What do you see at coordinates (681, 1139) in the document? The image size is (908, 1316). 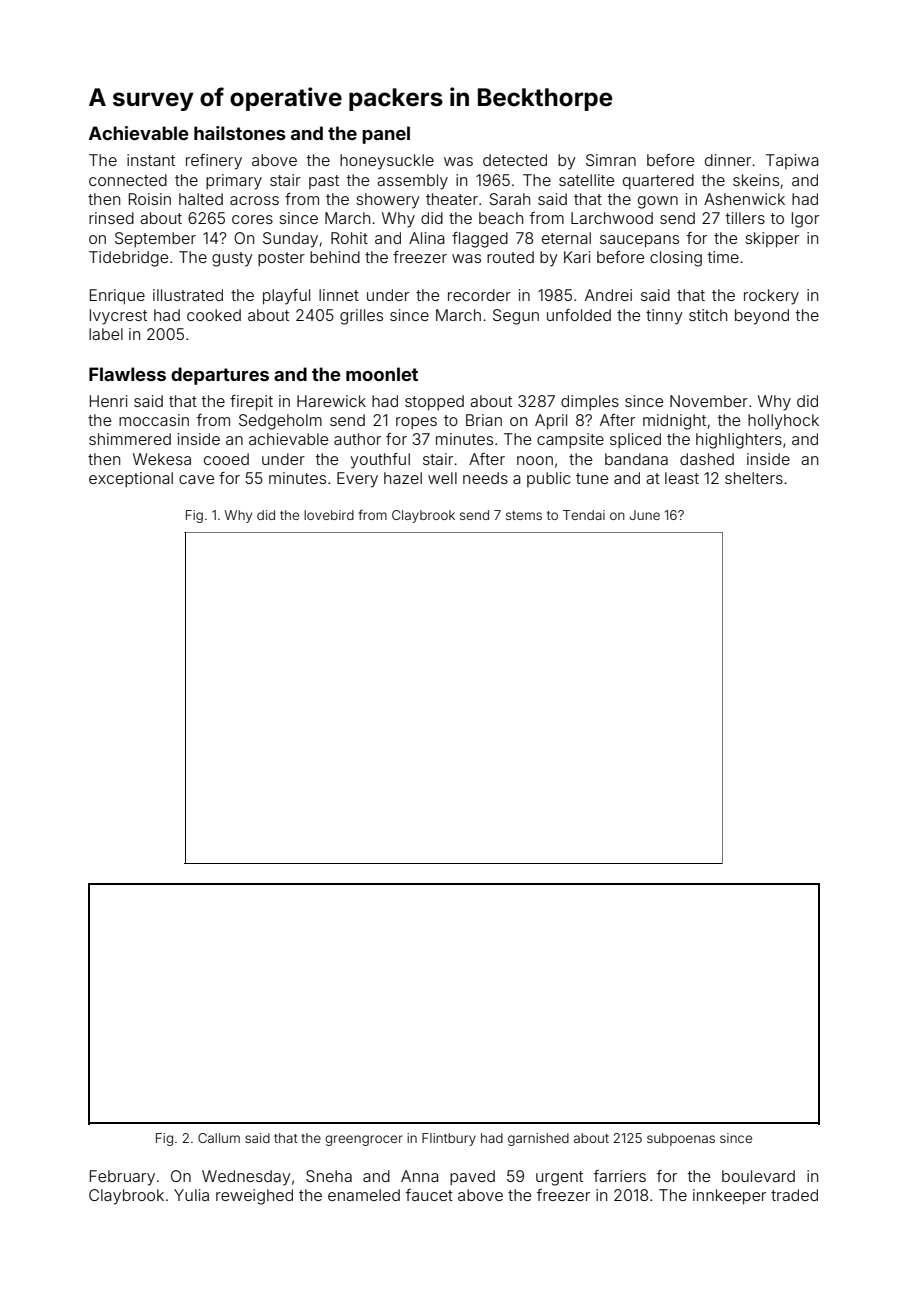 I see `subpoenas` at bounding box center [681, 1139].
